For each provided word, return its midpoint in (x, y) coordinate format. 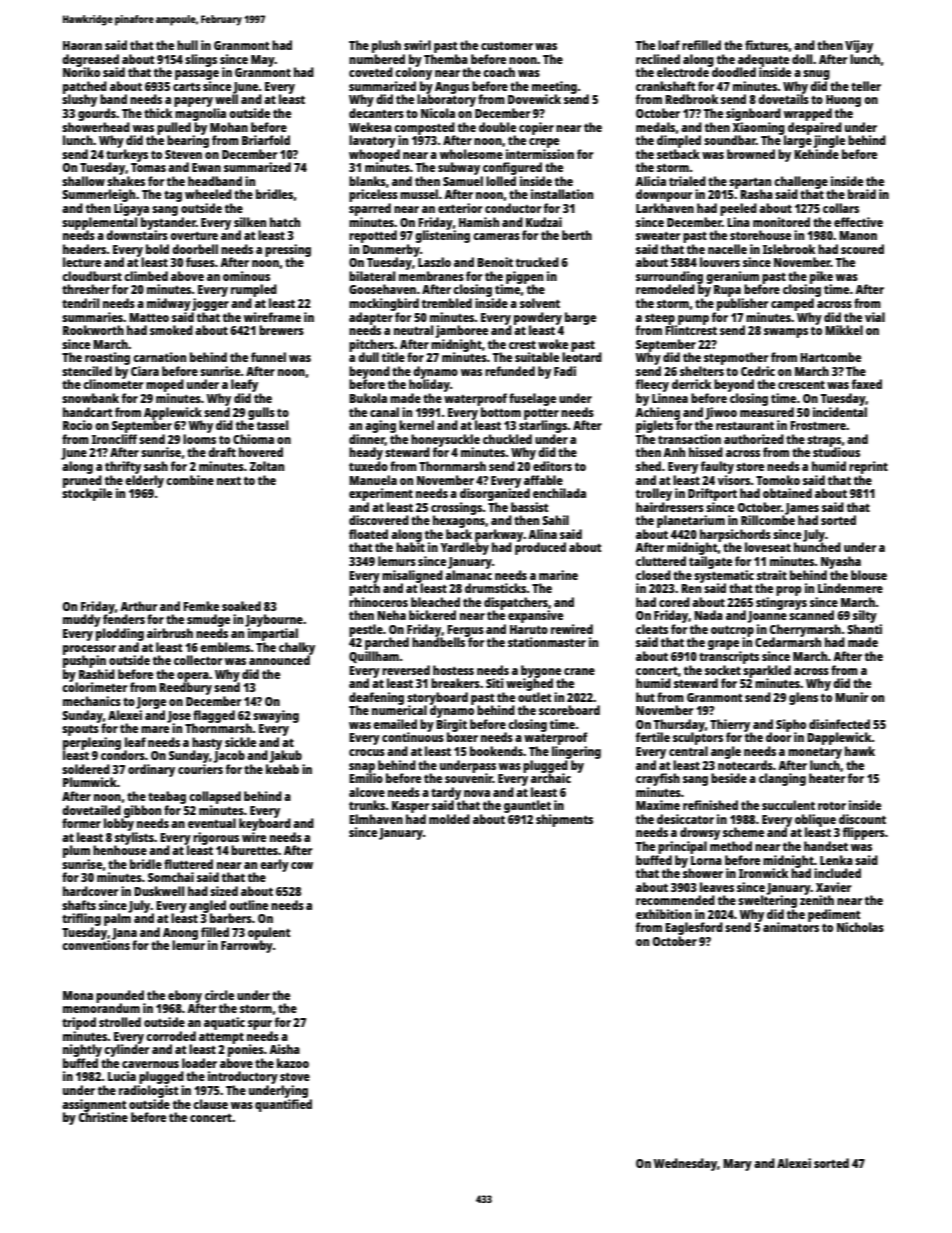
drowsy (700, 833)
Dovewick (534, 99)
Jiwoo (721, 413)
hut (645, 697)
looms (199, 439)
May (263, 61)
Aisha (284, 1049)
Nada (708, 615)
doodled (734, 72)
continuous (413, 737)
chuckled (507, 439)
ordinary (151, 770)
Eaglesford (694, 928)
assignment (94, 1105)
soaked (241, 606)
